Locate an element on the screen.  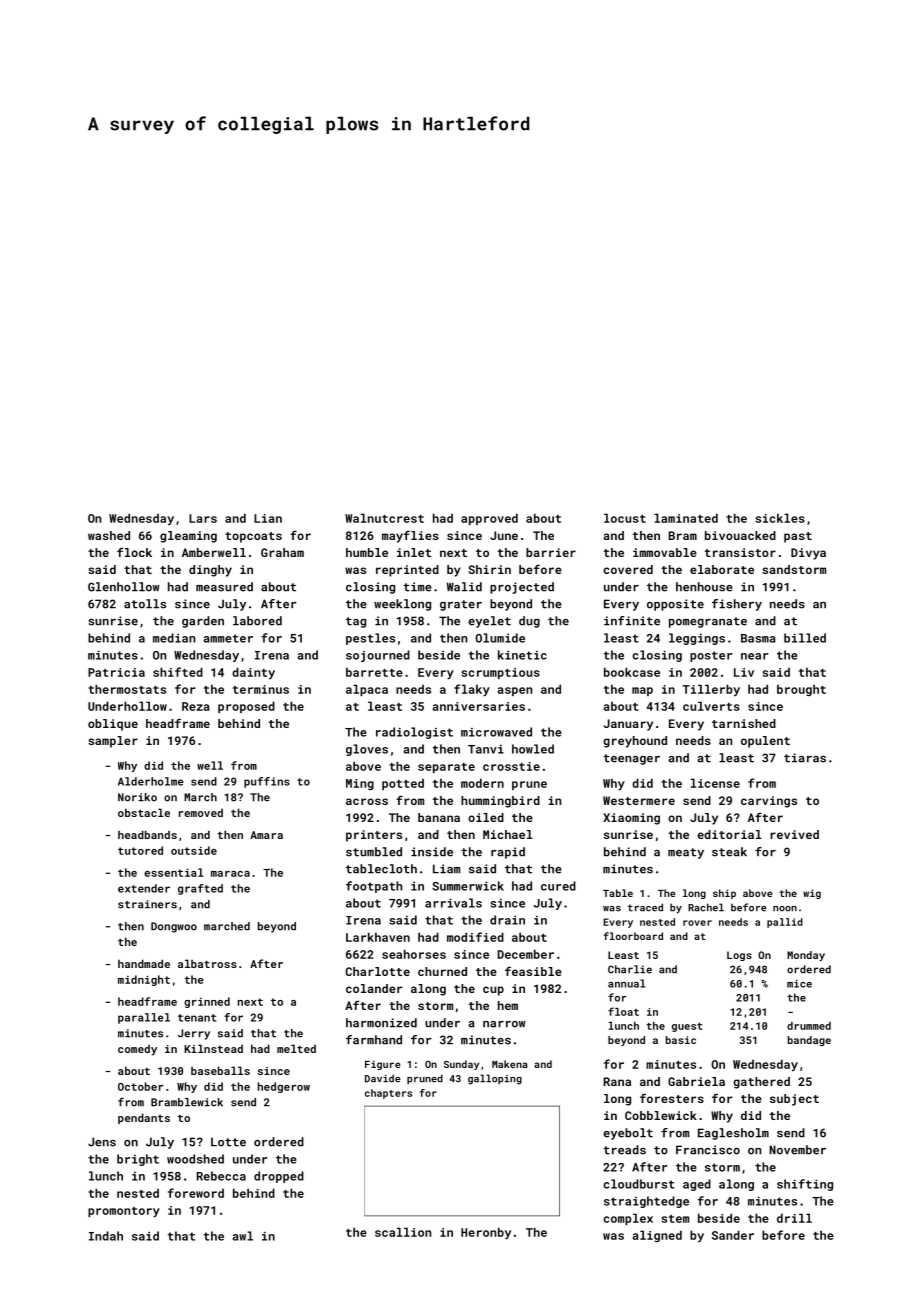
woodshed is located at coordinates (195, 1159).
